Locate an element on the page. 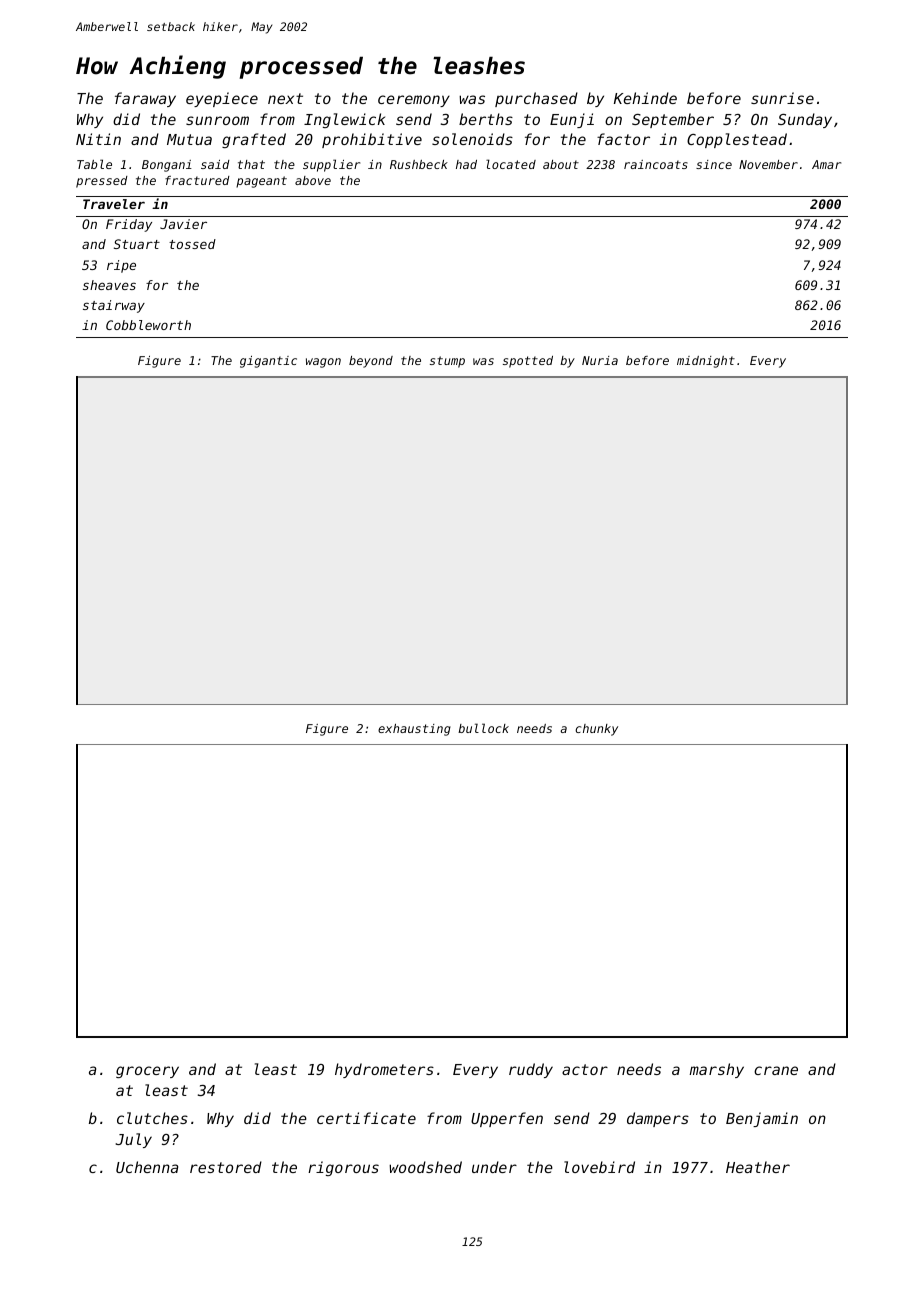 Image resolution: width=924 pixels, height=1308 pixels. clutches is located at coordinates (152, 1118).
